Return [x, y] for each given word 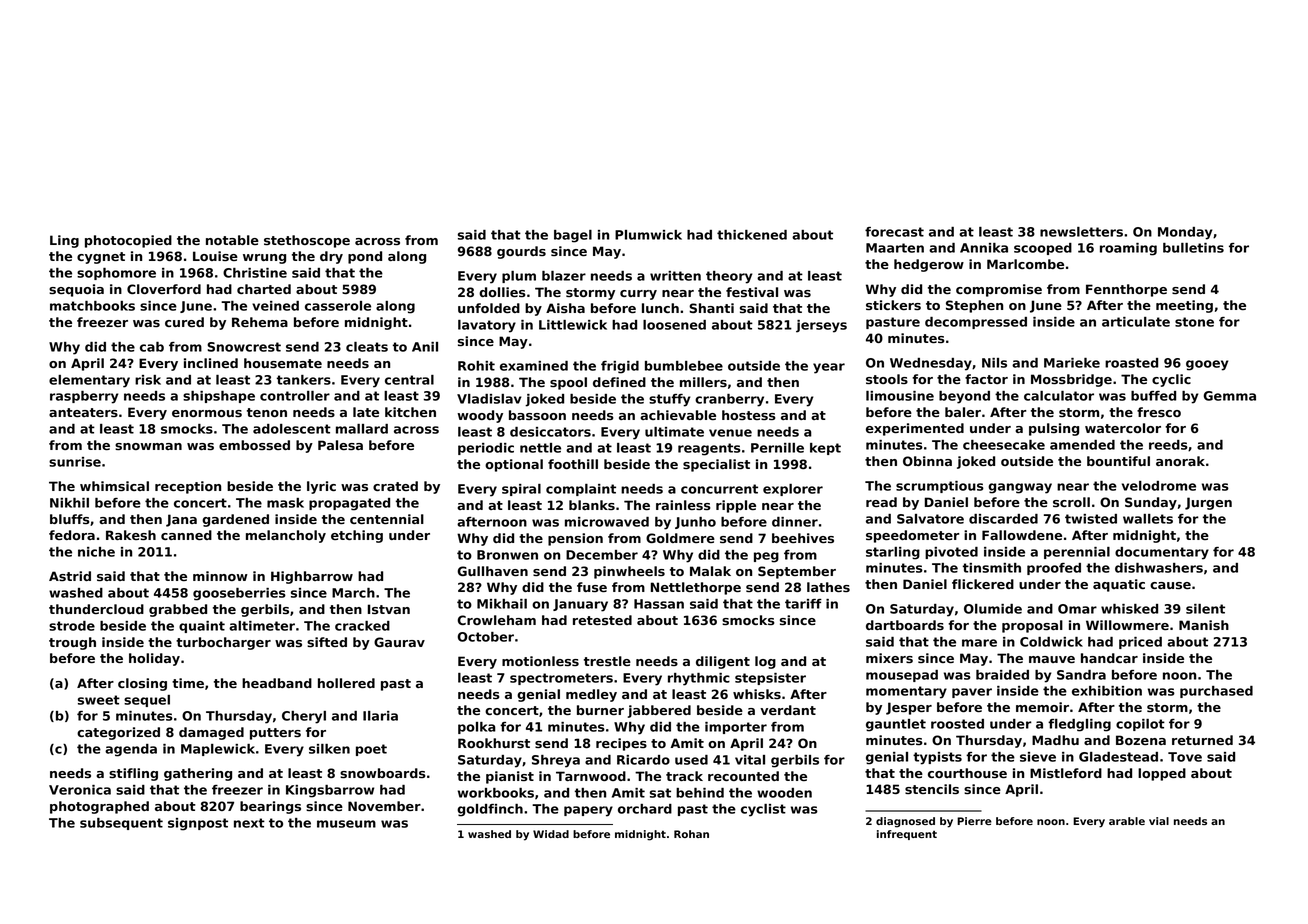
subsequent [121, 824]
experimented [915, 429]
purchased [1216, 692]
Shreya [556, 761]
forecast [894, 232]
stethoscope [307, 241]
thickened [752, 235]
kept [825, 449]
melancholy [286, 536]
